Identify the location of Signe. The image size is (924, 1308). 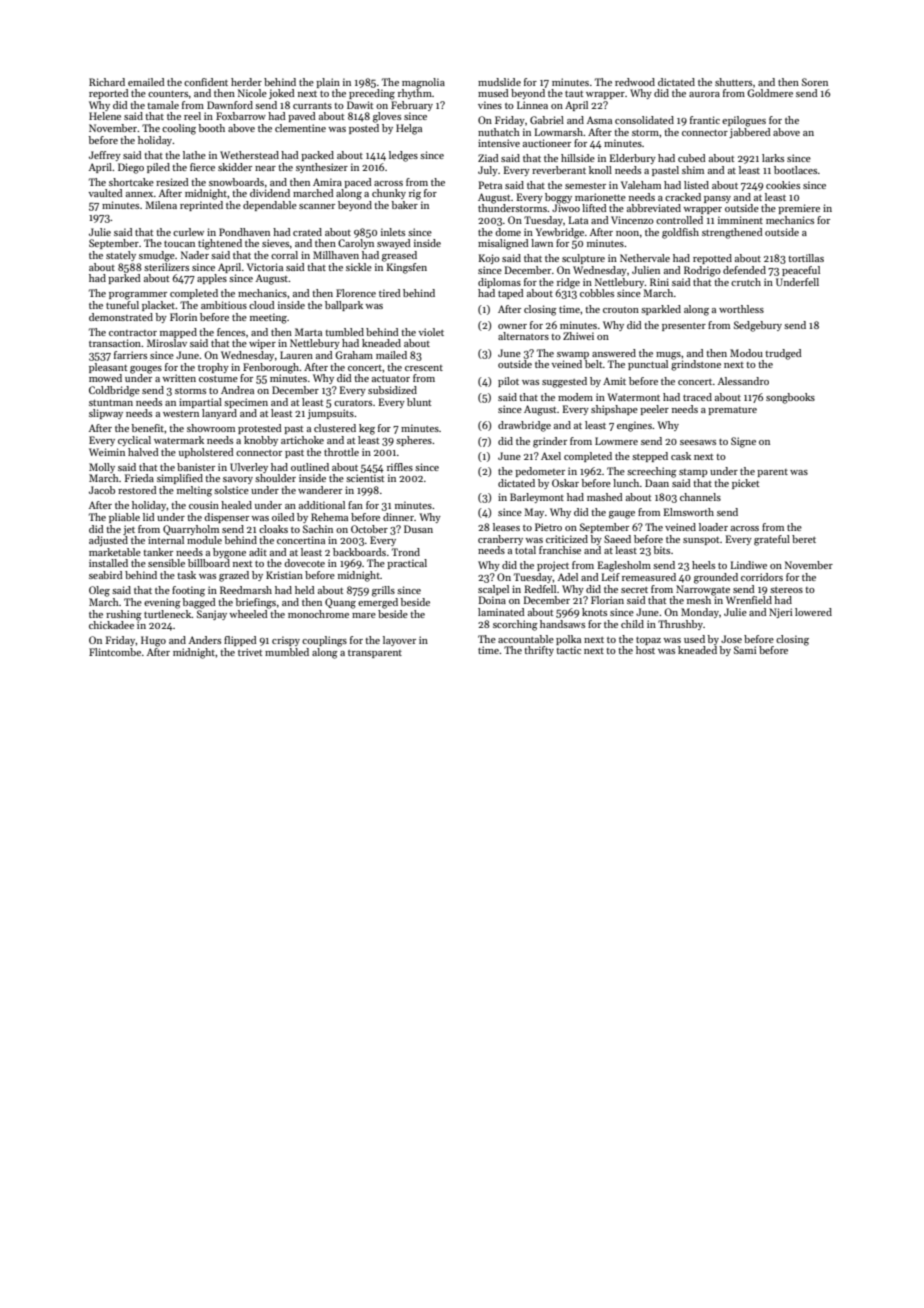
(743, 442).
